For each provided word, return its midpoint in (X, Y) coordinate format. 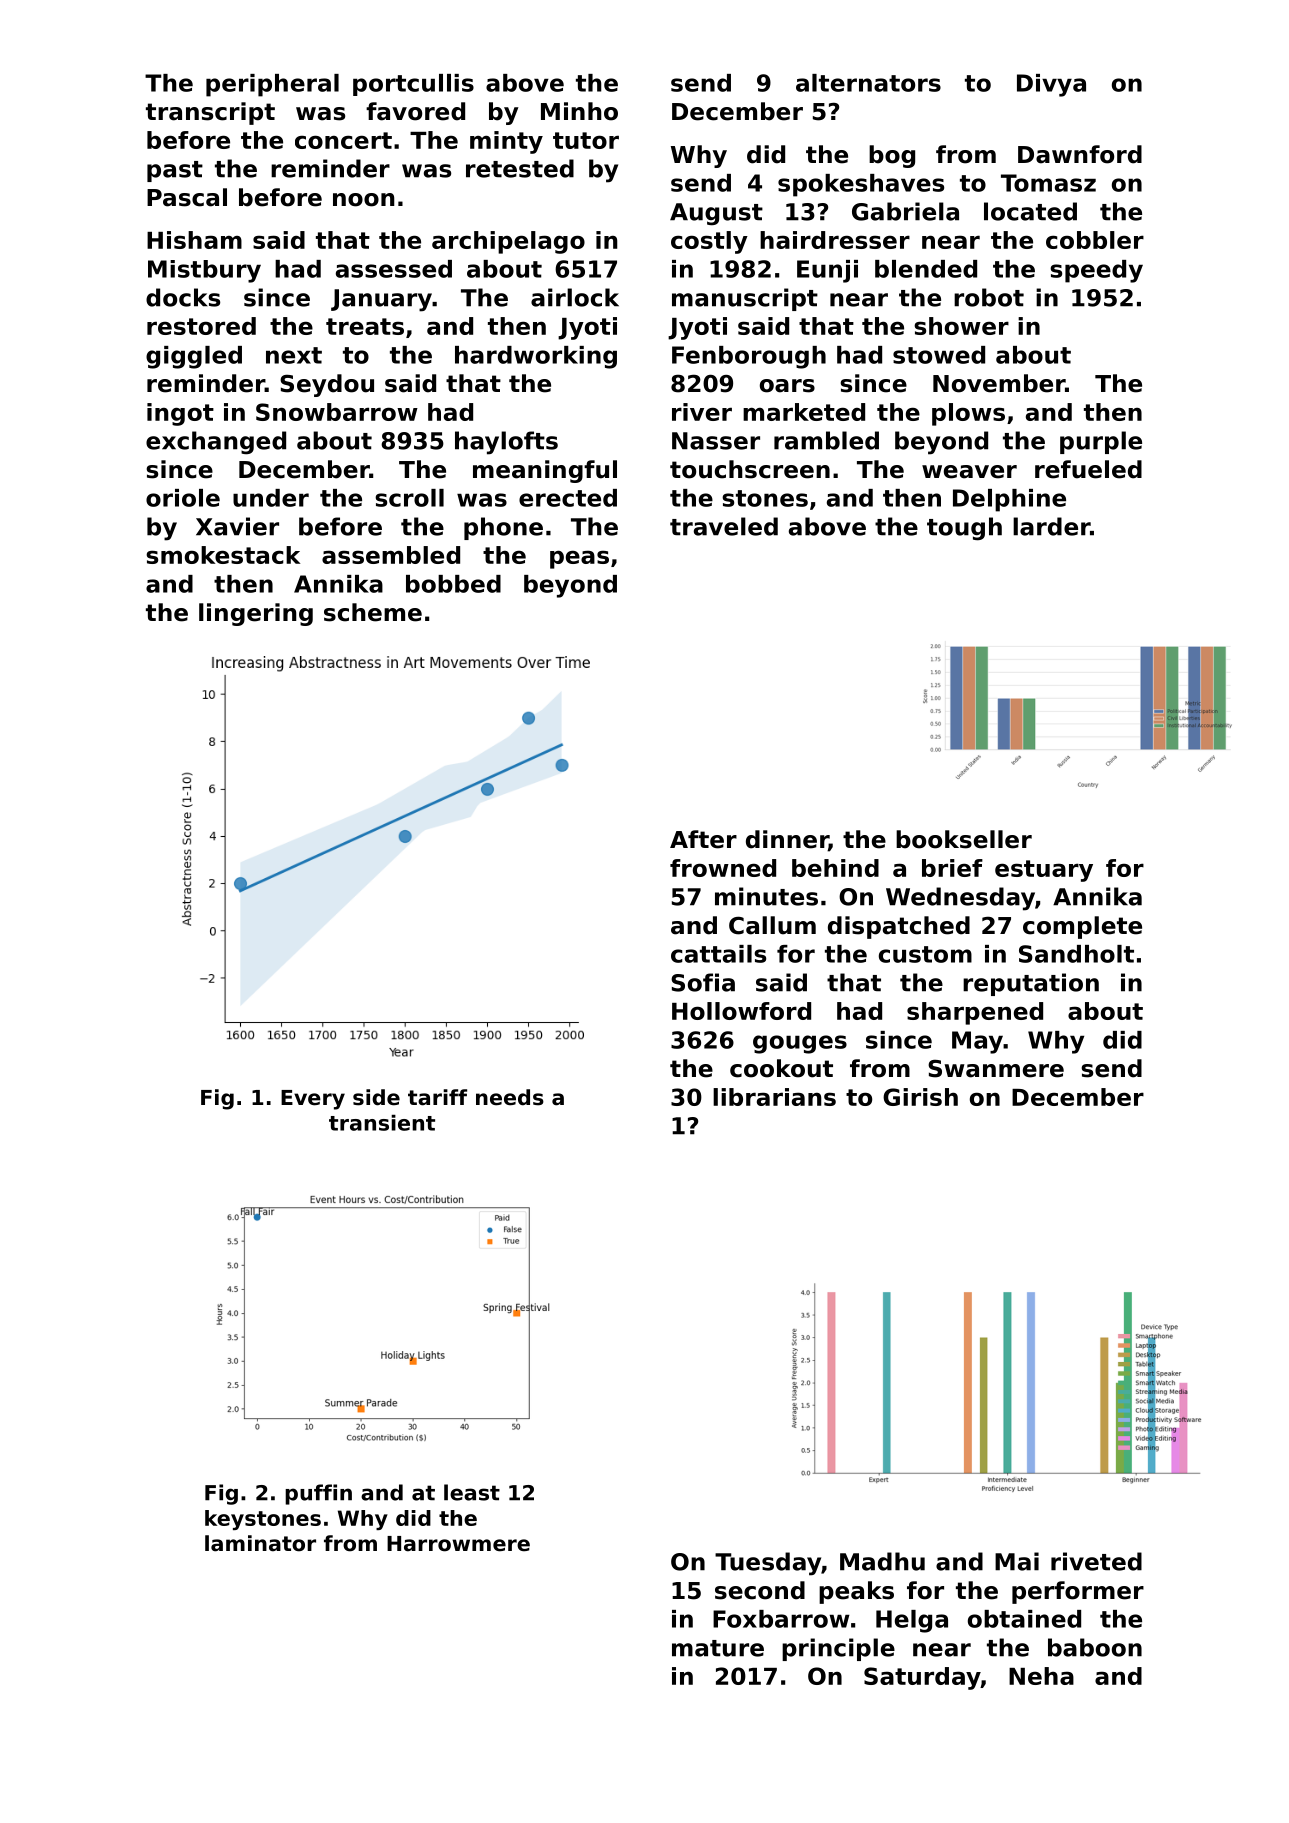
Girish (920, 1097)
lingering (256, 614)
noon (364, 200)
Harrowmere (458, 1544)
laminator (260, 1543)
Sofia (703, 982)
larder (1051, 526)
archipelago (508, 242)
